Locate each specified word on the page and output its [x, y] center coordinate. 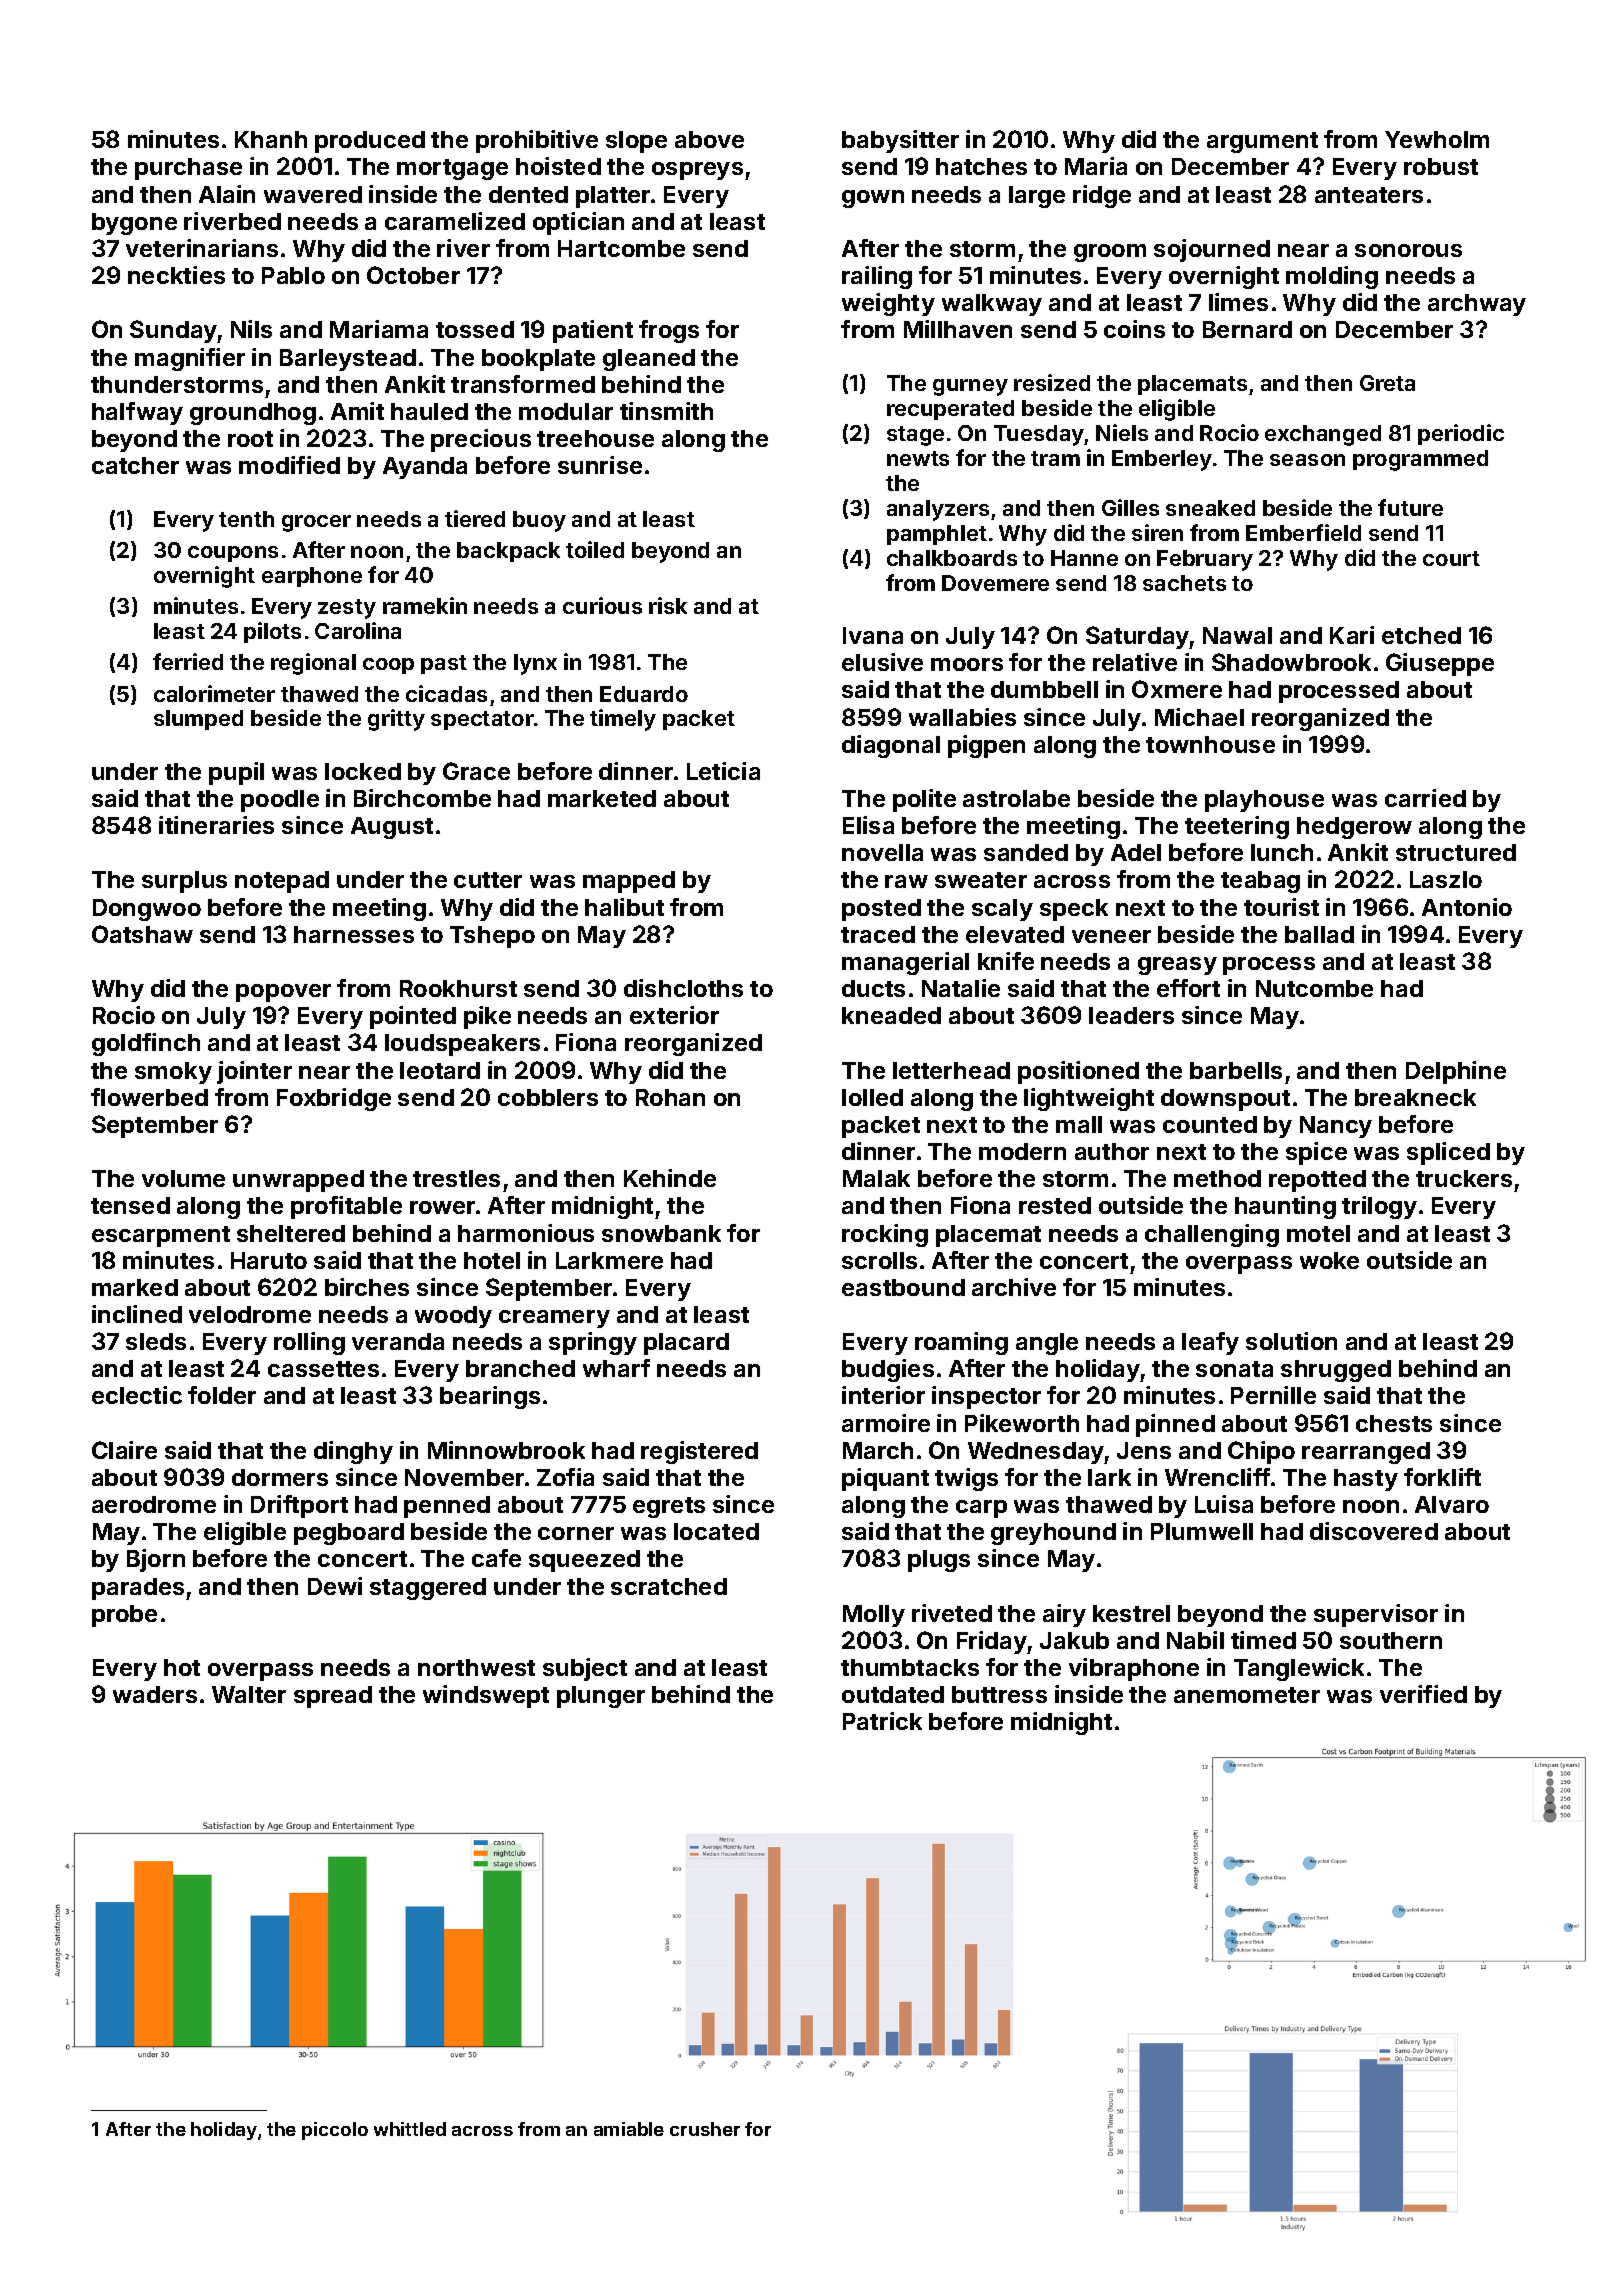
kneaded [891, 1015]
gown [873, 199]
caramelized [455, 221]
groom [1110, 253]
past [444, 664]
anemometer [1247, 1695]
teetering [1237, 827]
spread [333, 1697]
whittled [410, 2129]
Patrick [882, 1721]
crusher [705, 2129]
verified [1423, 1694]
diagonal [891, 746]
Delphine [1456, 1072]
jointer [254, 1072]
